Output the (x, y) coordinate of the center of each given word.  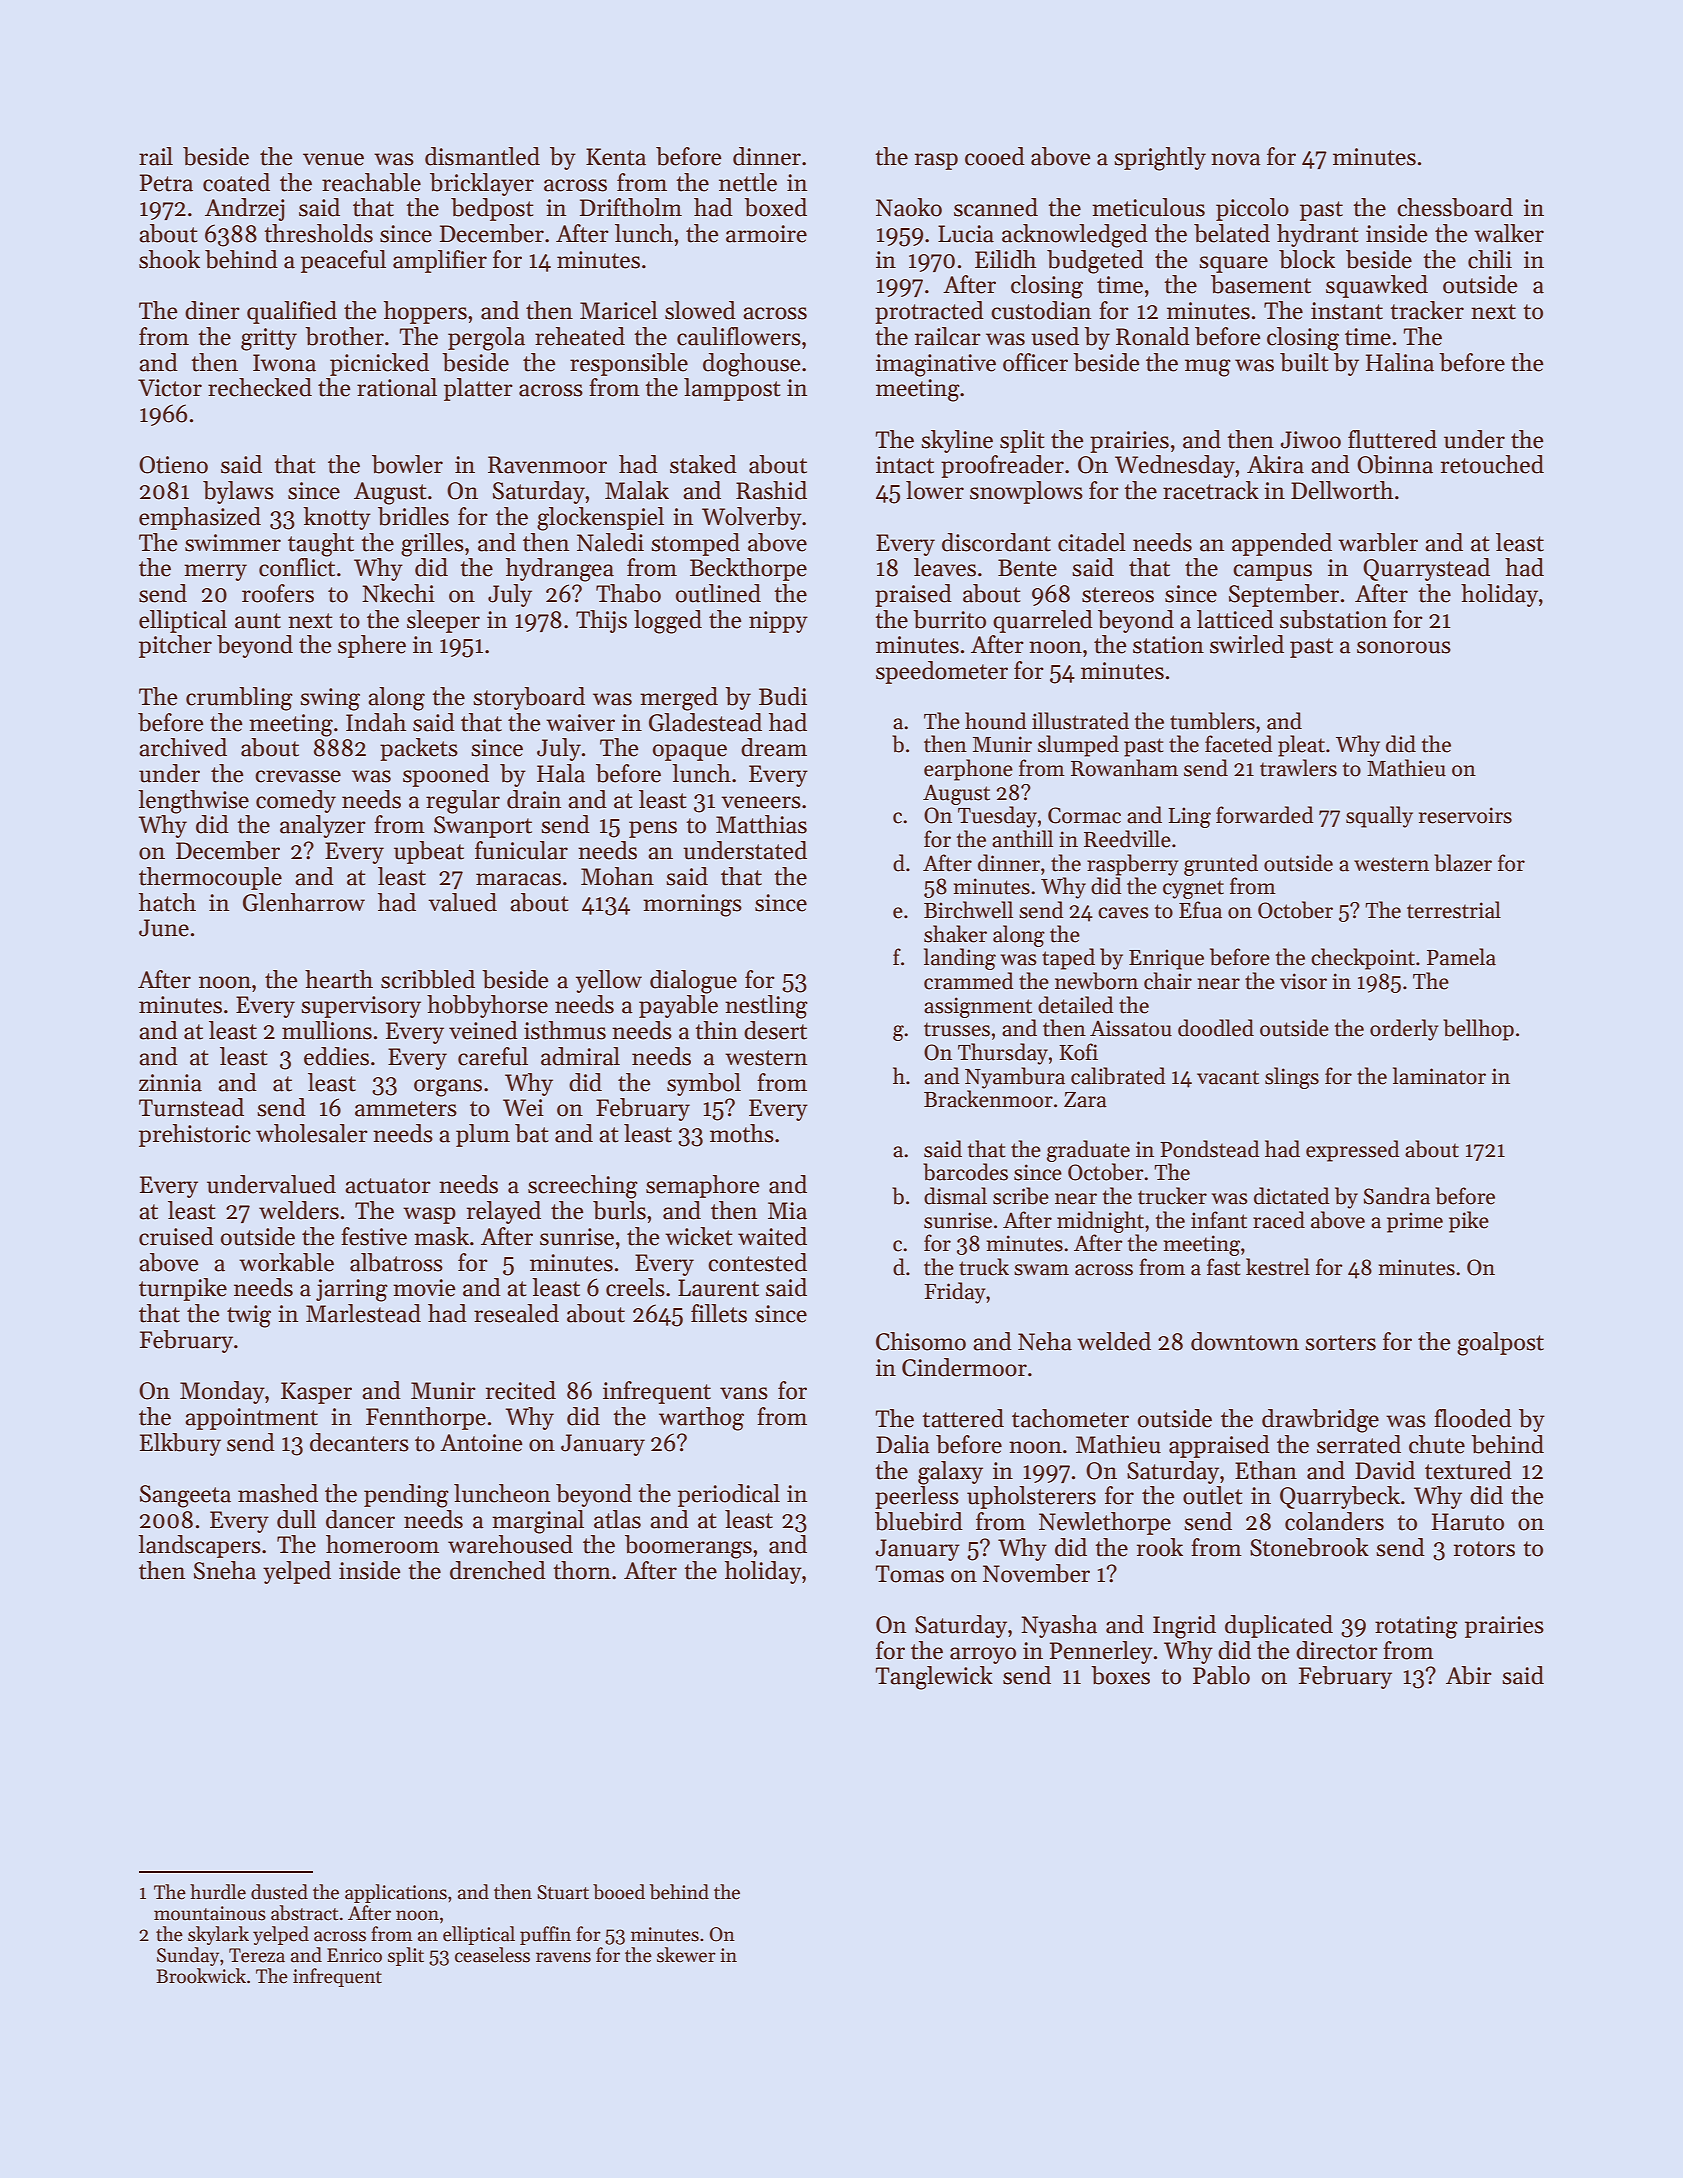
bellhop (1478, 1030)
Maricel (619, 310)
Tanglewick (934, 1678)
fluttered (1392, 439)
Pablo (1221, 1675)
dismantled (482, 156)
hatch (167, 902)
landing (960, 959)
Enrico (354, 1955)
